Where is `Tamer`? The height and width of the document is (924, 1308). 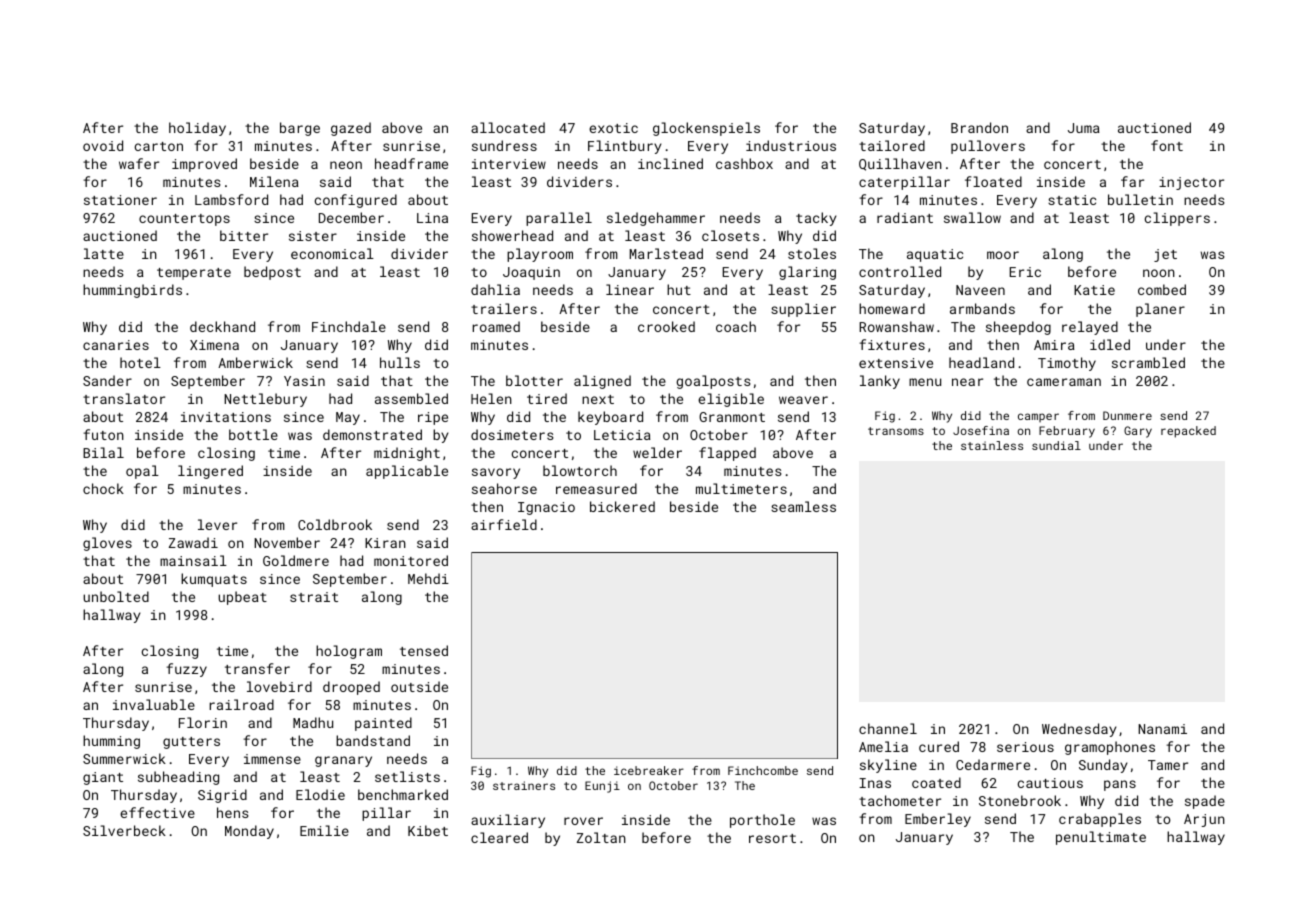 Tamer is located at coordinates (1168, 765).
